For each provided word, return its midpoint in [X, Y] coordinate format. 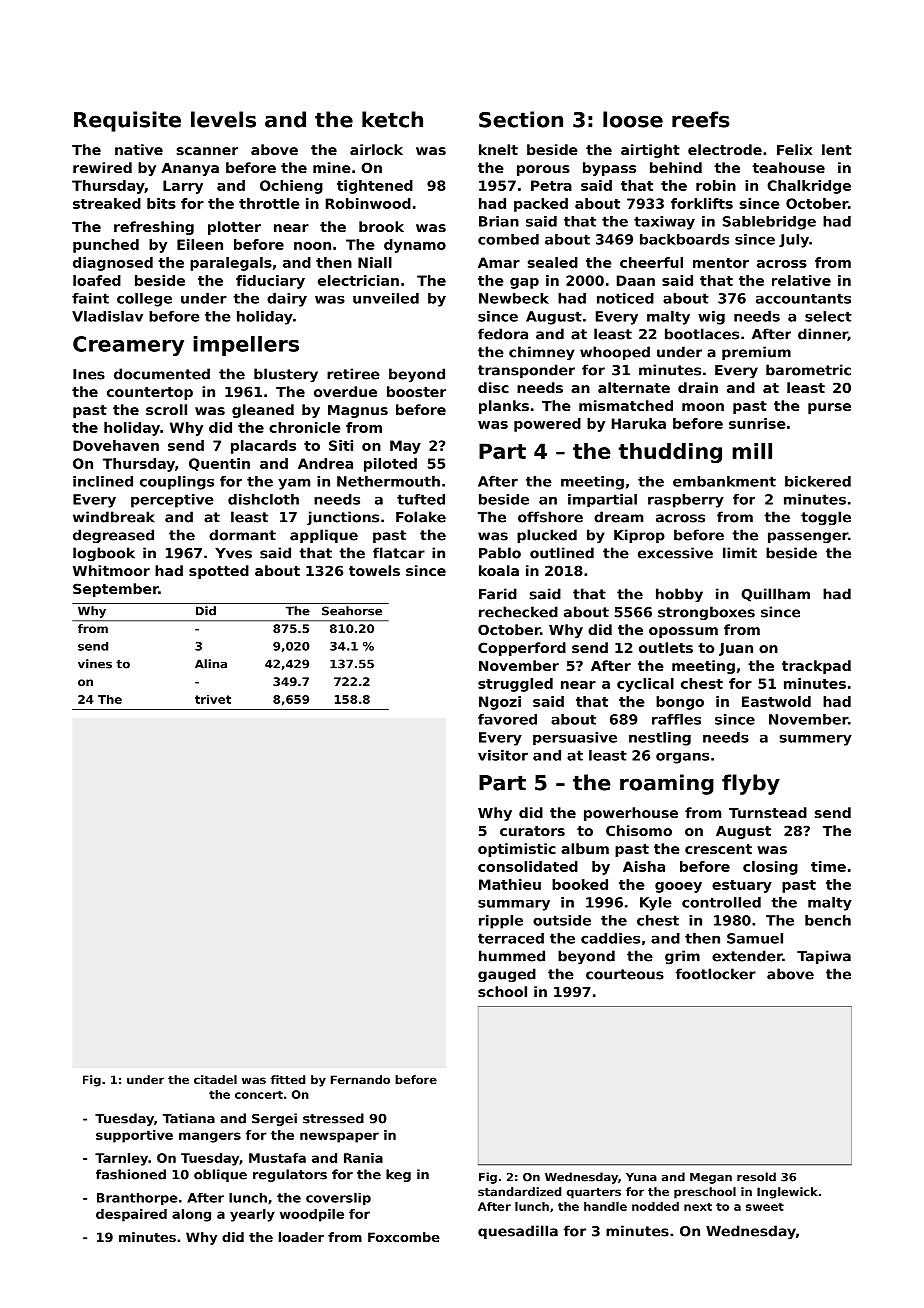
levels [223, 119]
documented [162, 374]
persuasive [575, 738]
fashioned [131, 1174]
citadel [215, 1079]
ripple [501, 922]
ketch [392, 119]
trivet [213, 699]
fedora [503, 334]
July [794, 241]
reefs [701, 119]
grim [682, 957]
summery [816, 740]
